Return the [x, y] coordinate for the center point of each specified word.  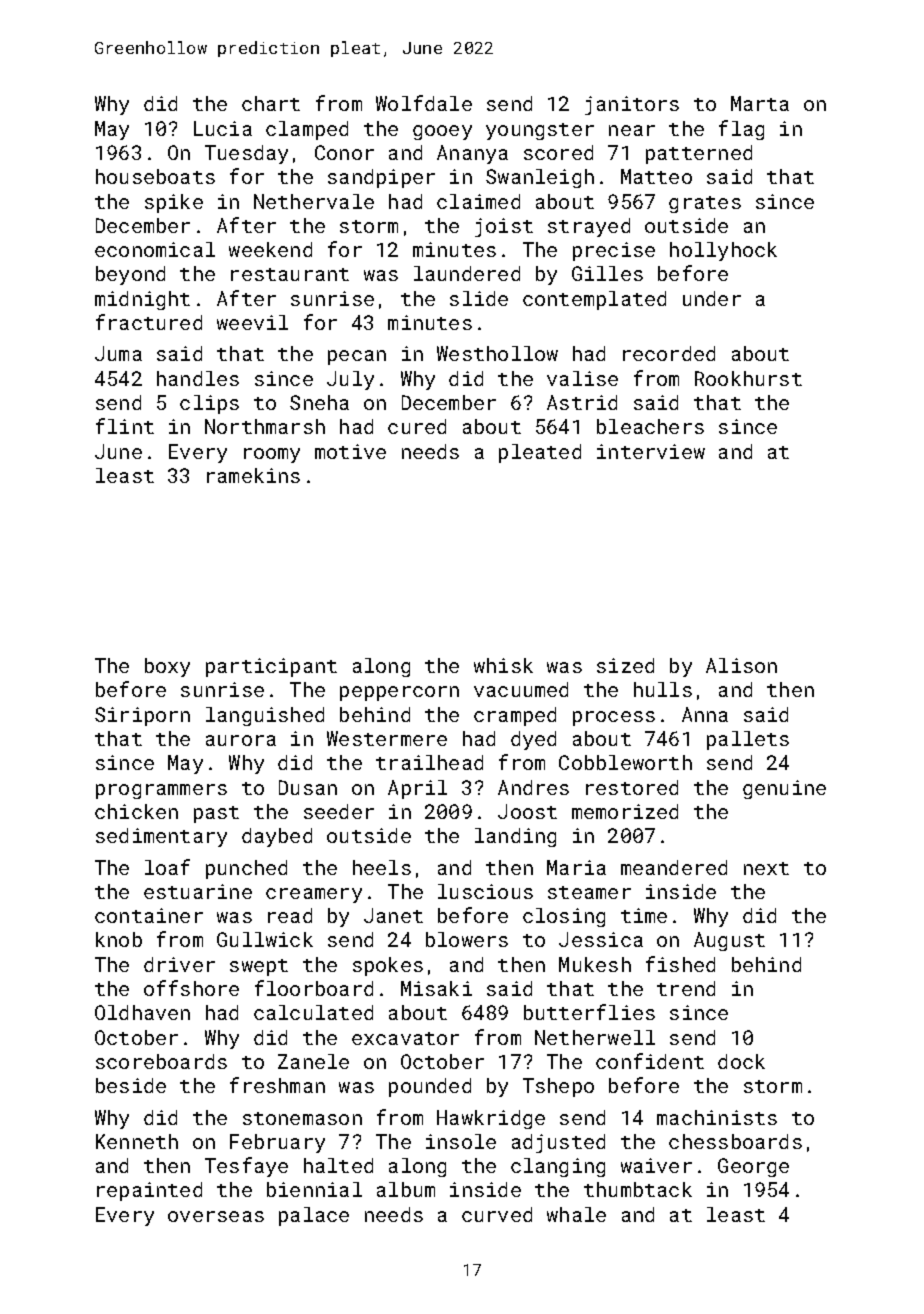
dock [741, 1061]
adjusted [558, 1143]
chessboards [735, 1141]
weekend [270, 249]
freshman [277, 1085]
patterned [699, 154]
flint [125, 426]
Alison [741, 665]
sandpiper [381, 178]
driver [179, 964]
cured [417, 426]
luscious [485, 891]
